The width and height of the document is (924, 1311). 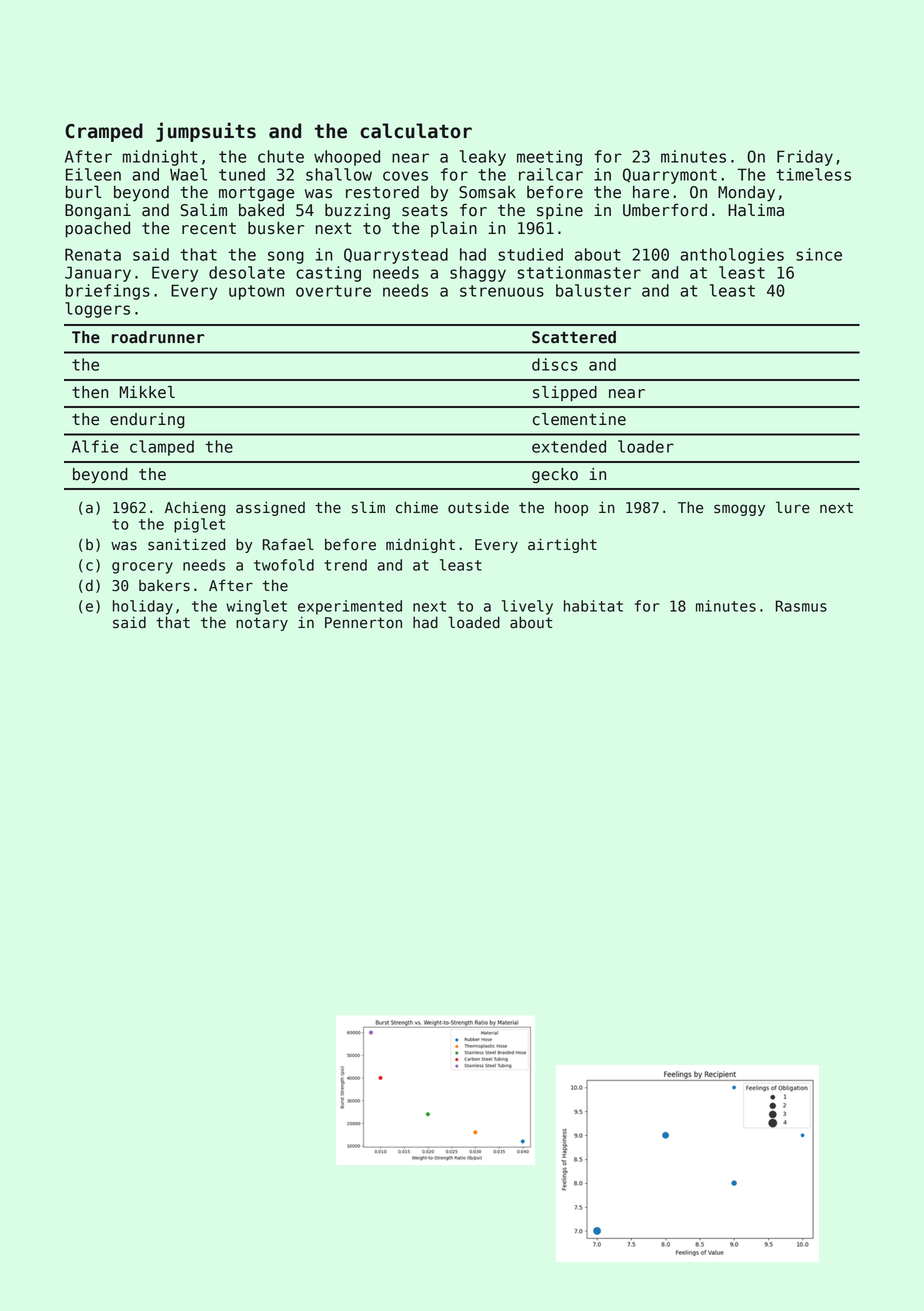 What do you see at coordinates (158, 337) in the document?
I see `roadrunner` at bounding box center [158, 337].
